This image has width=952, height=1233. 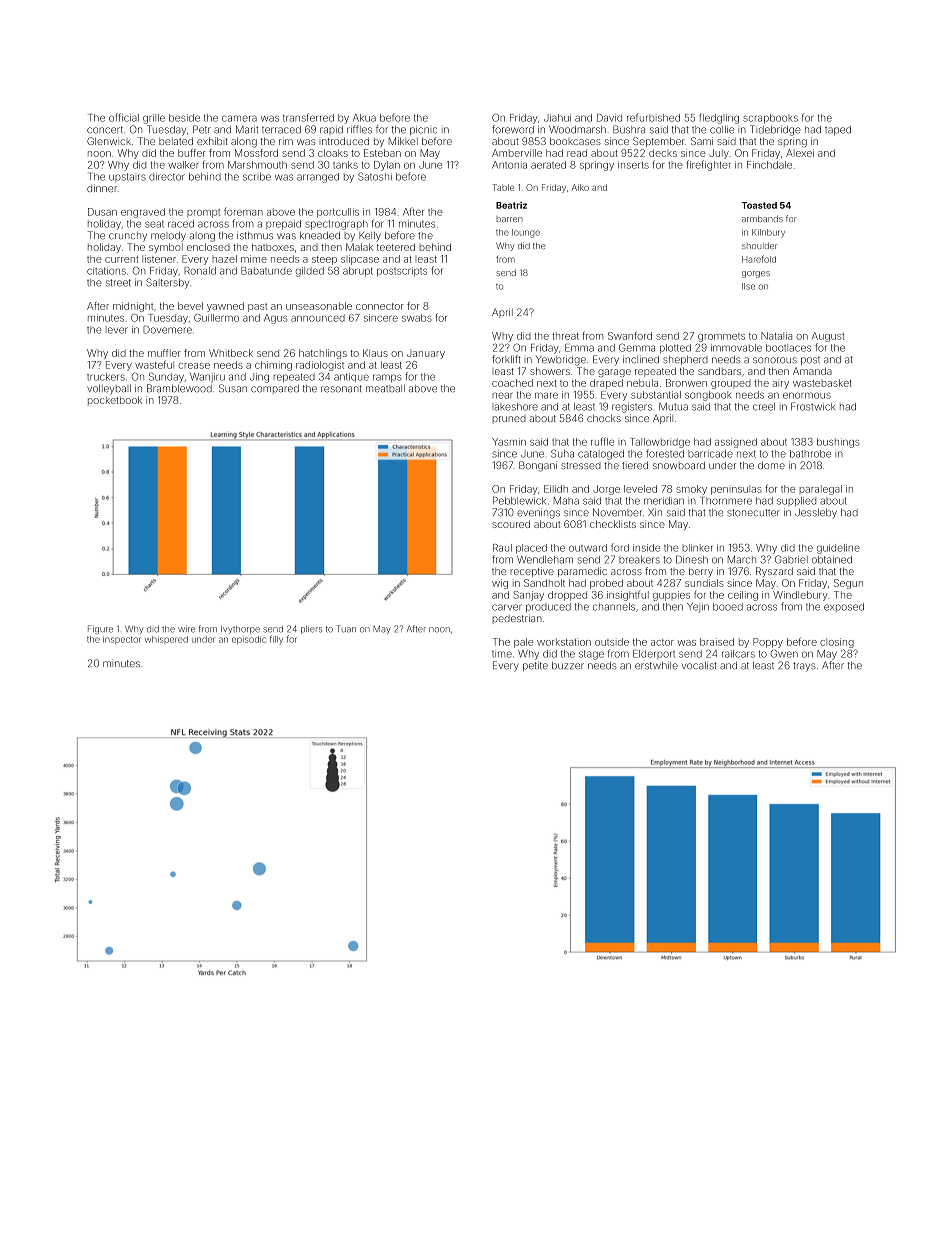 What do you see at coordinates (239, 118) in the image?
I see `camera` at bounding box center [239, 118].
